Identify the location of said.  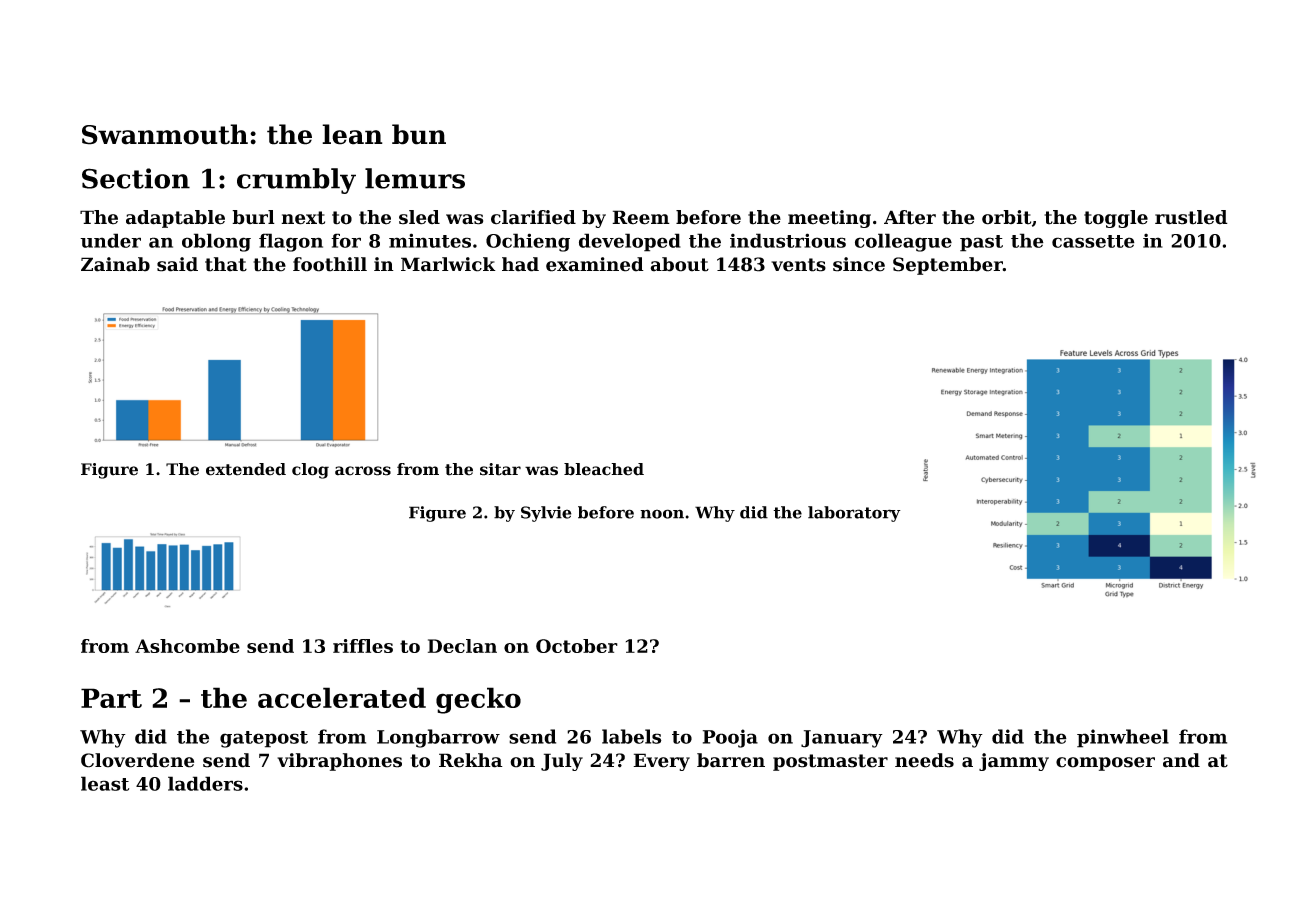
(177, 264).
